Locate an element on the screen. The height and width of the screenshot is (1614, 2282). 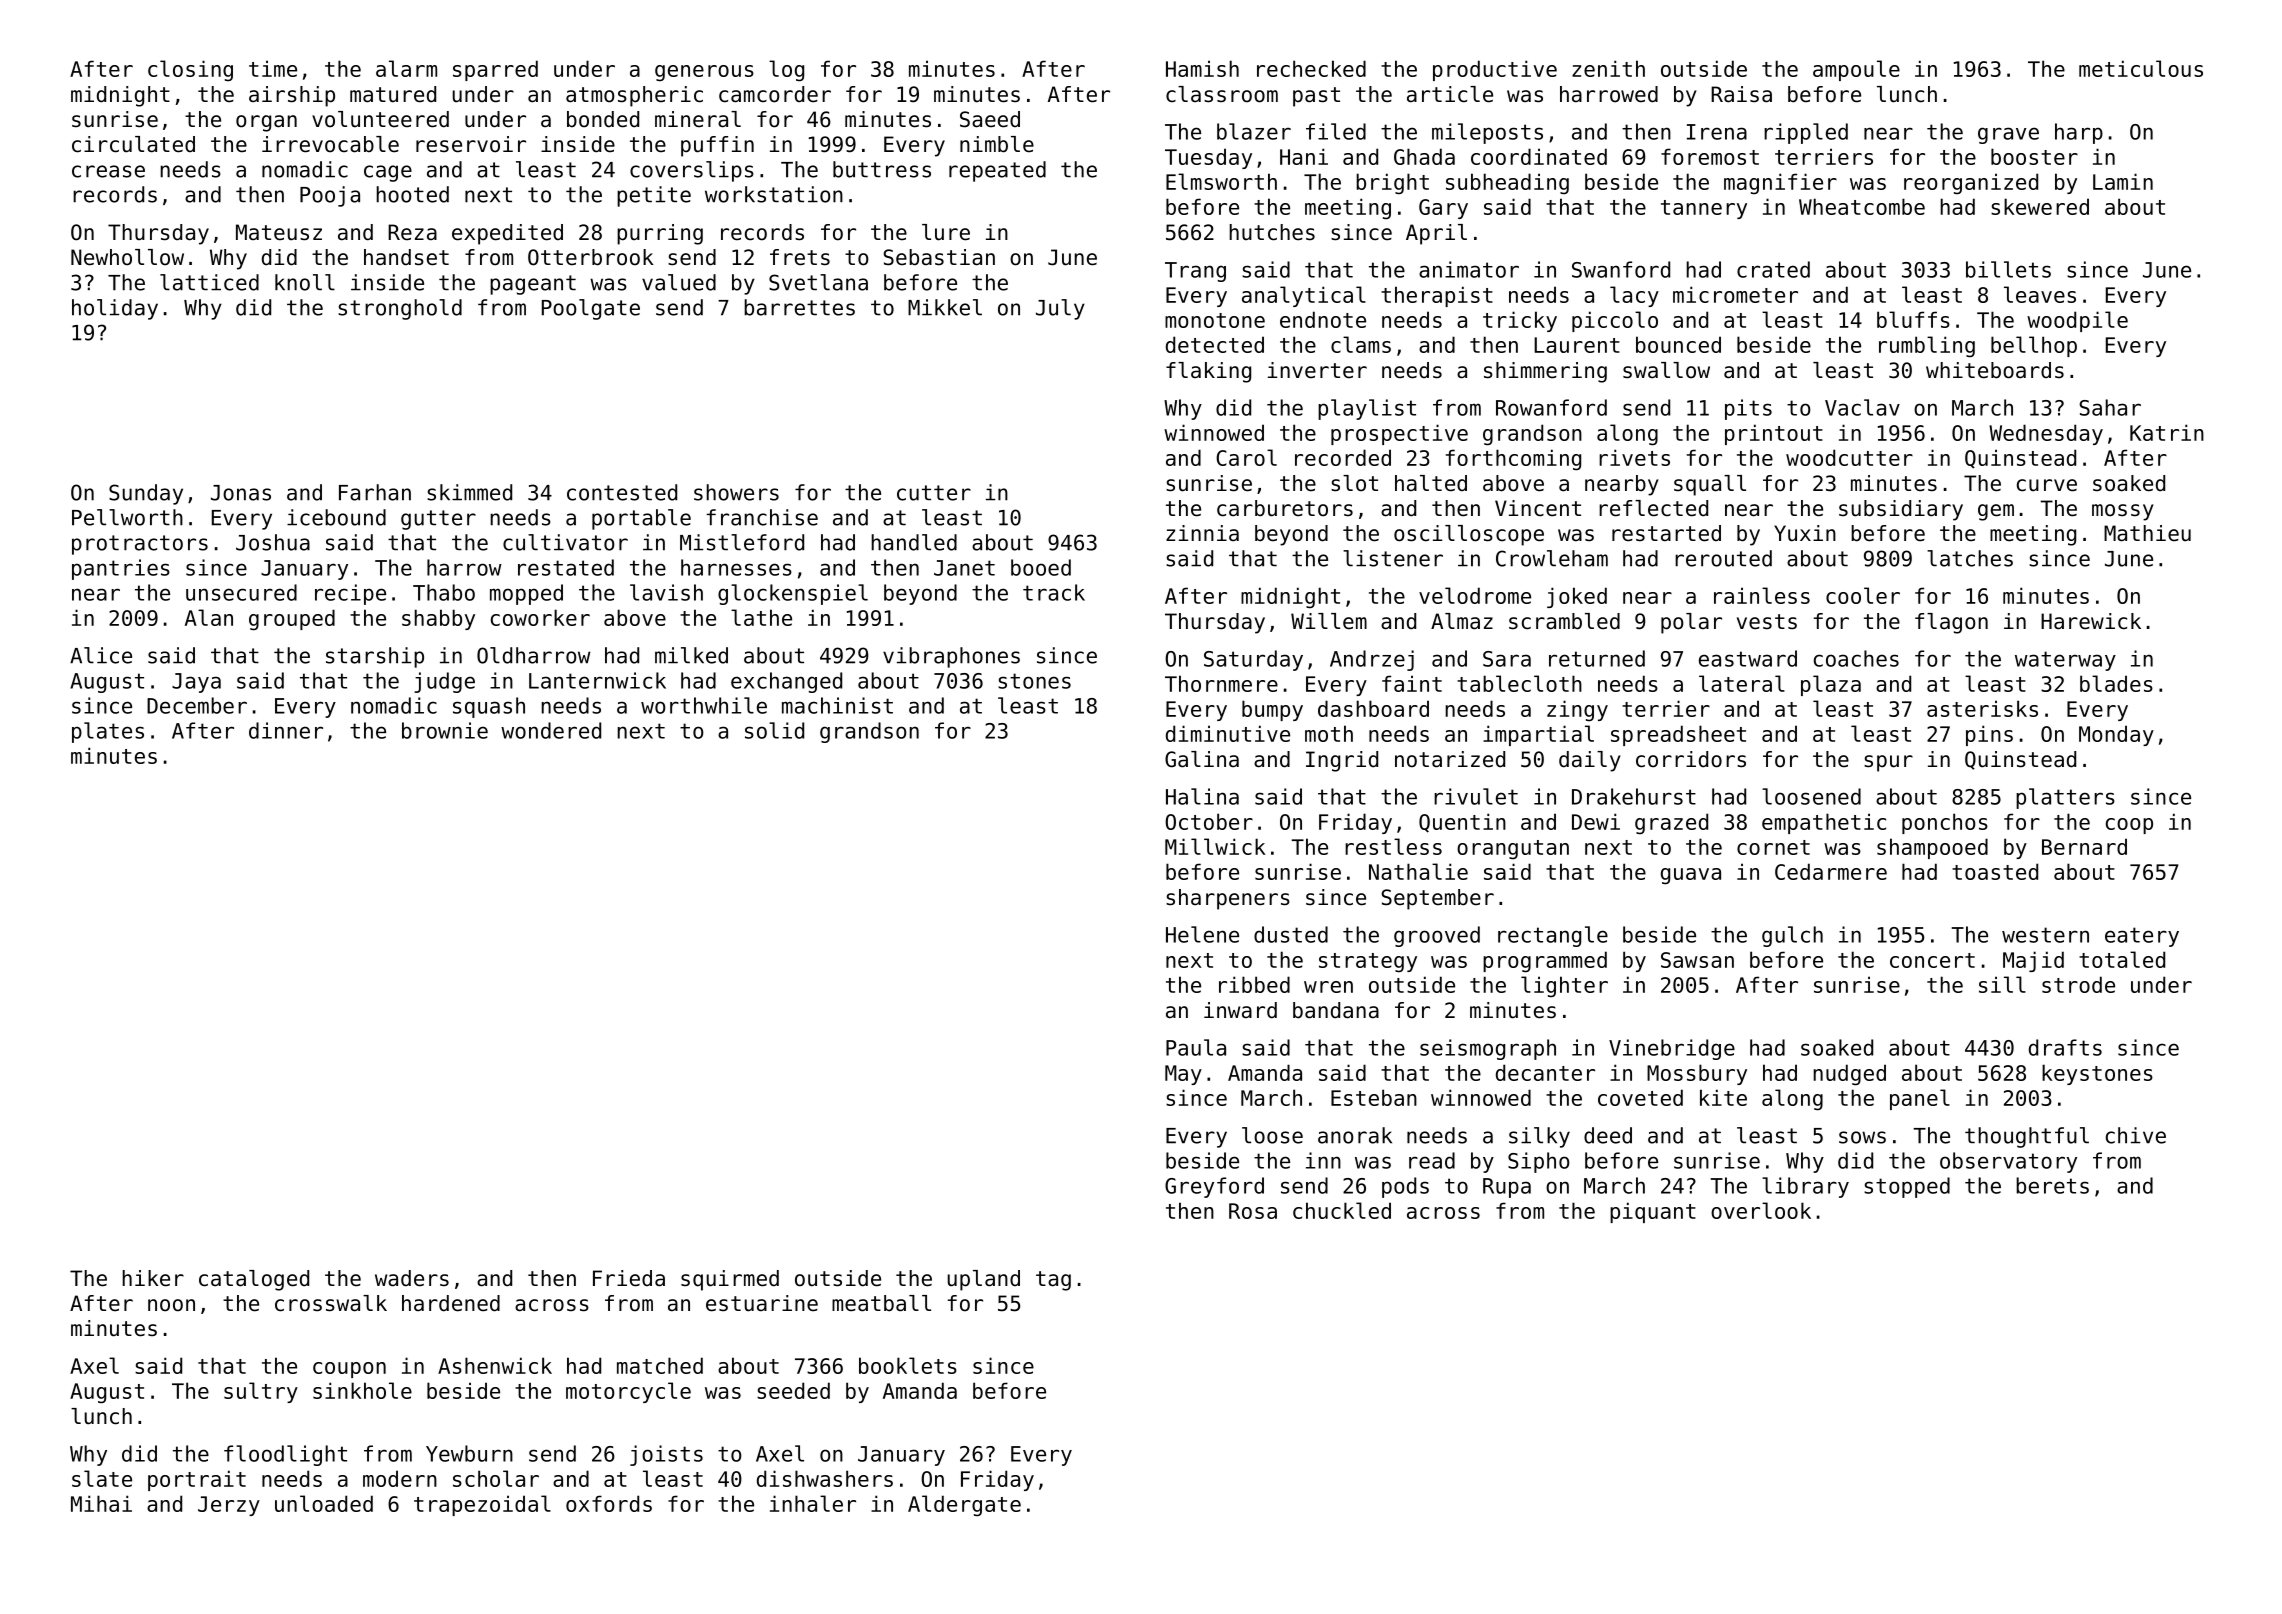
meticulous is located at coordinates (2141, 68).
